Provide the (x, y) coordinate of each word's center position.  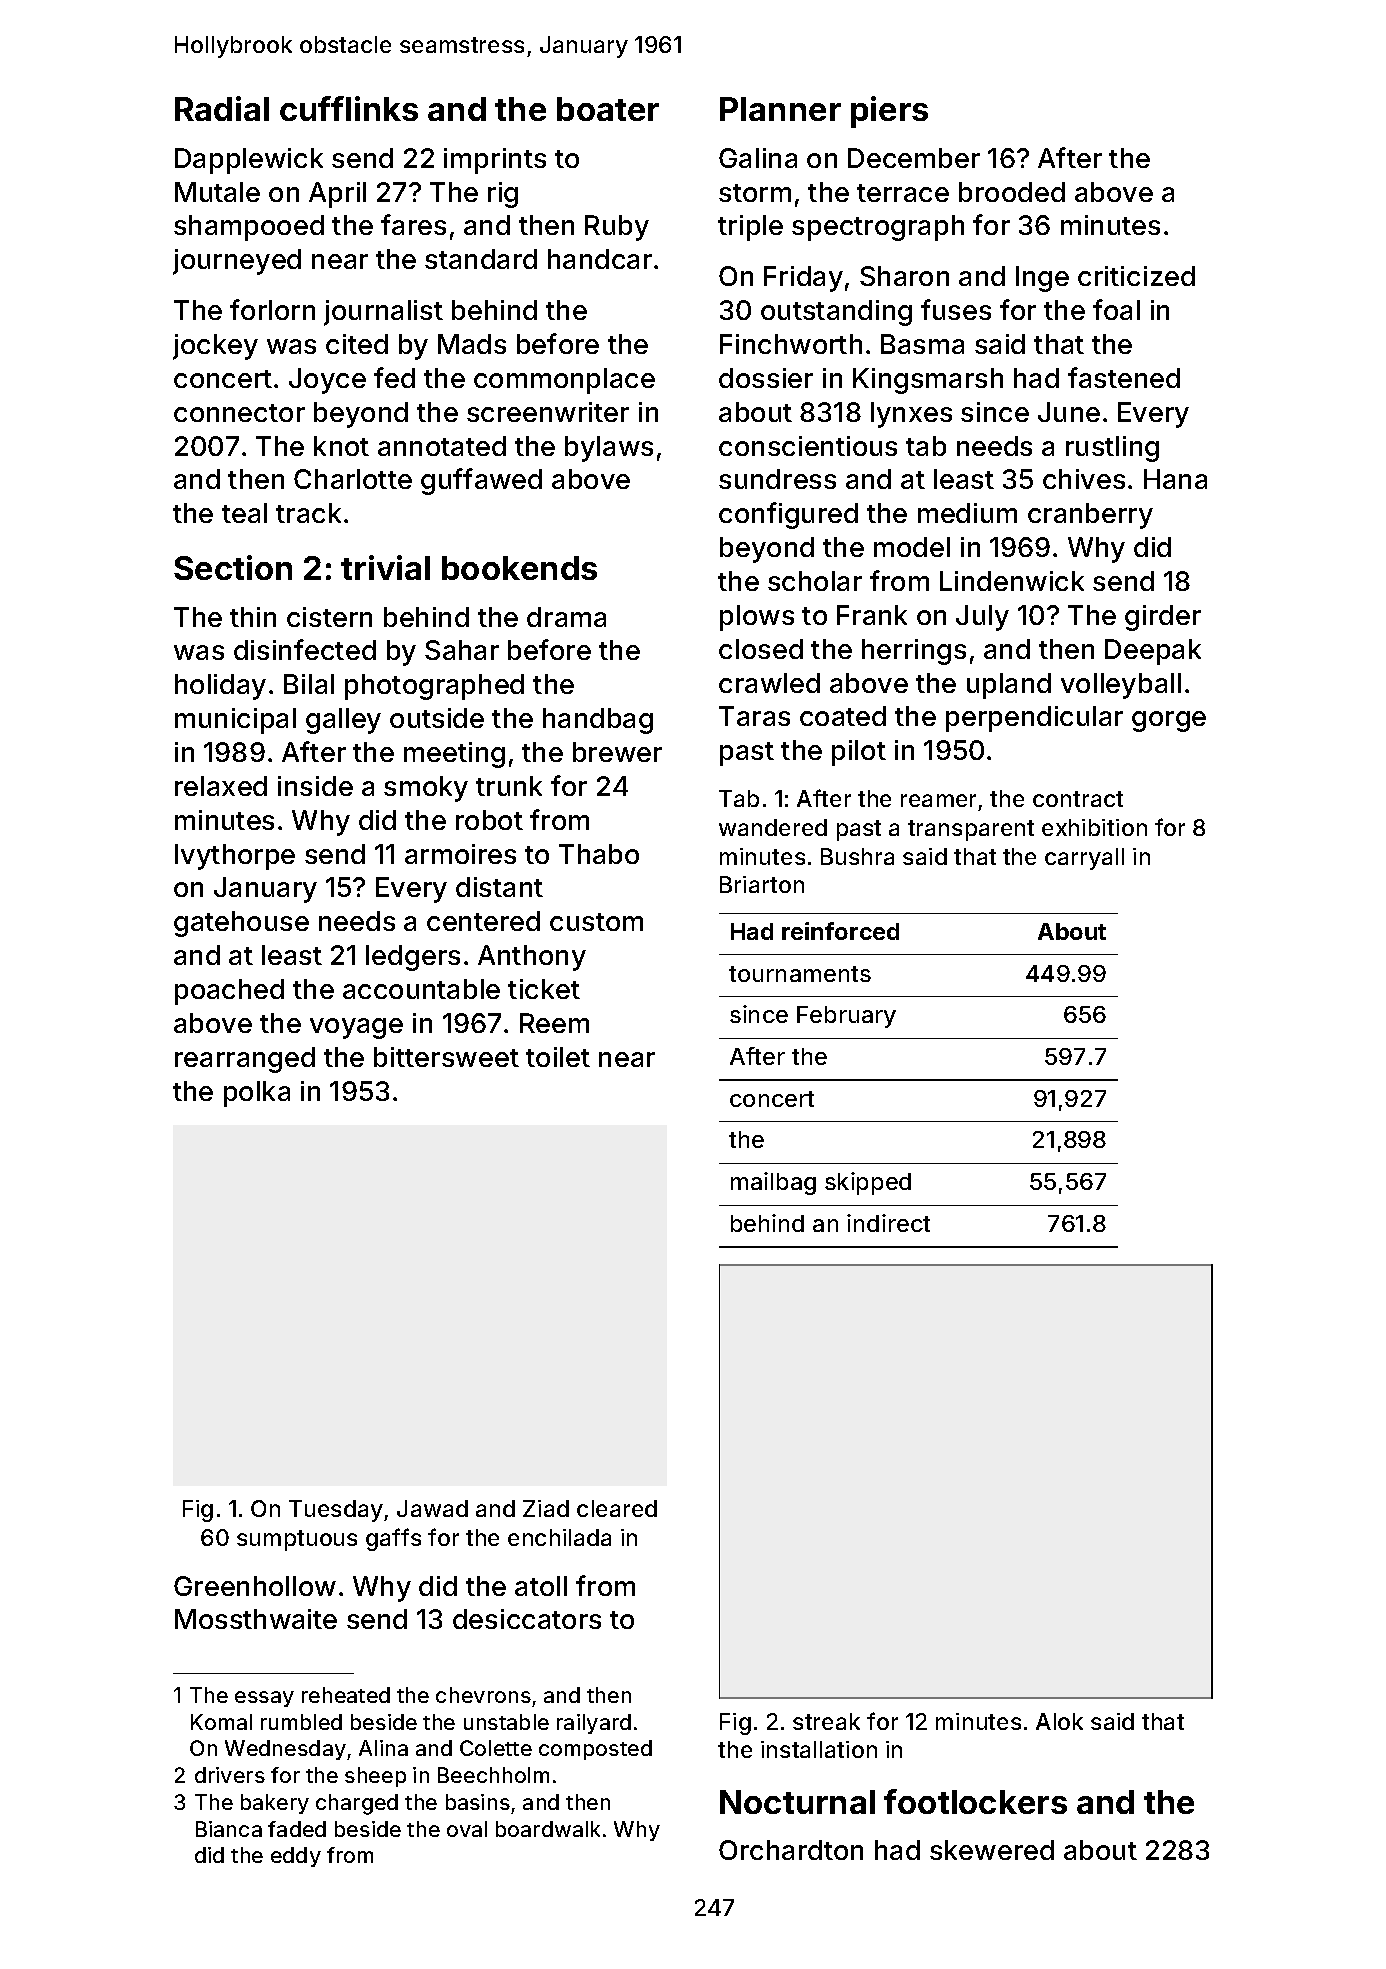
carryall (1084, 859)
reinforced (840, 931)
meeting (454, 755)
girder (1163, 618)
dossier (766, 378)
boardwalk (548, 1829)
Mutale (217, 192)
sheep (375, 1777)
